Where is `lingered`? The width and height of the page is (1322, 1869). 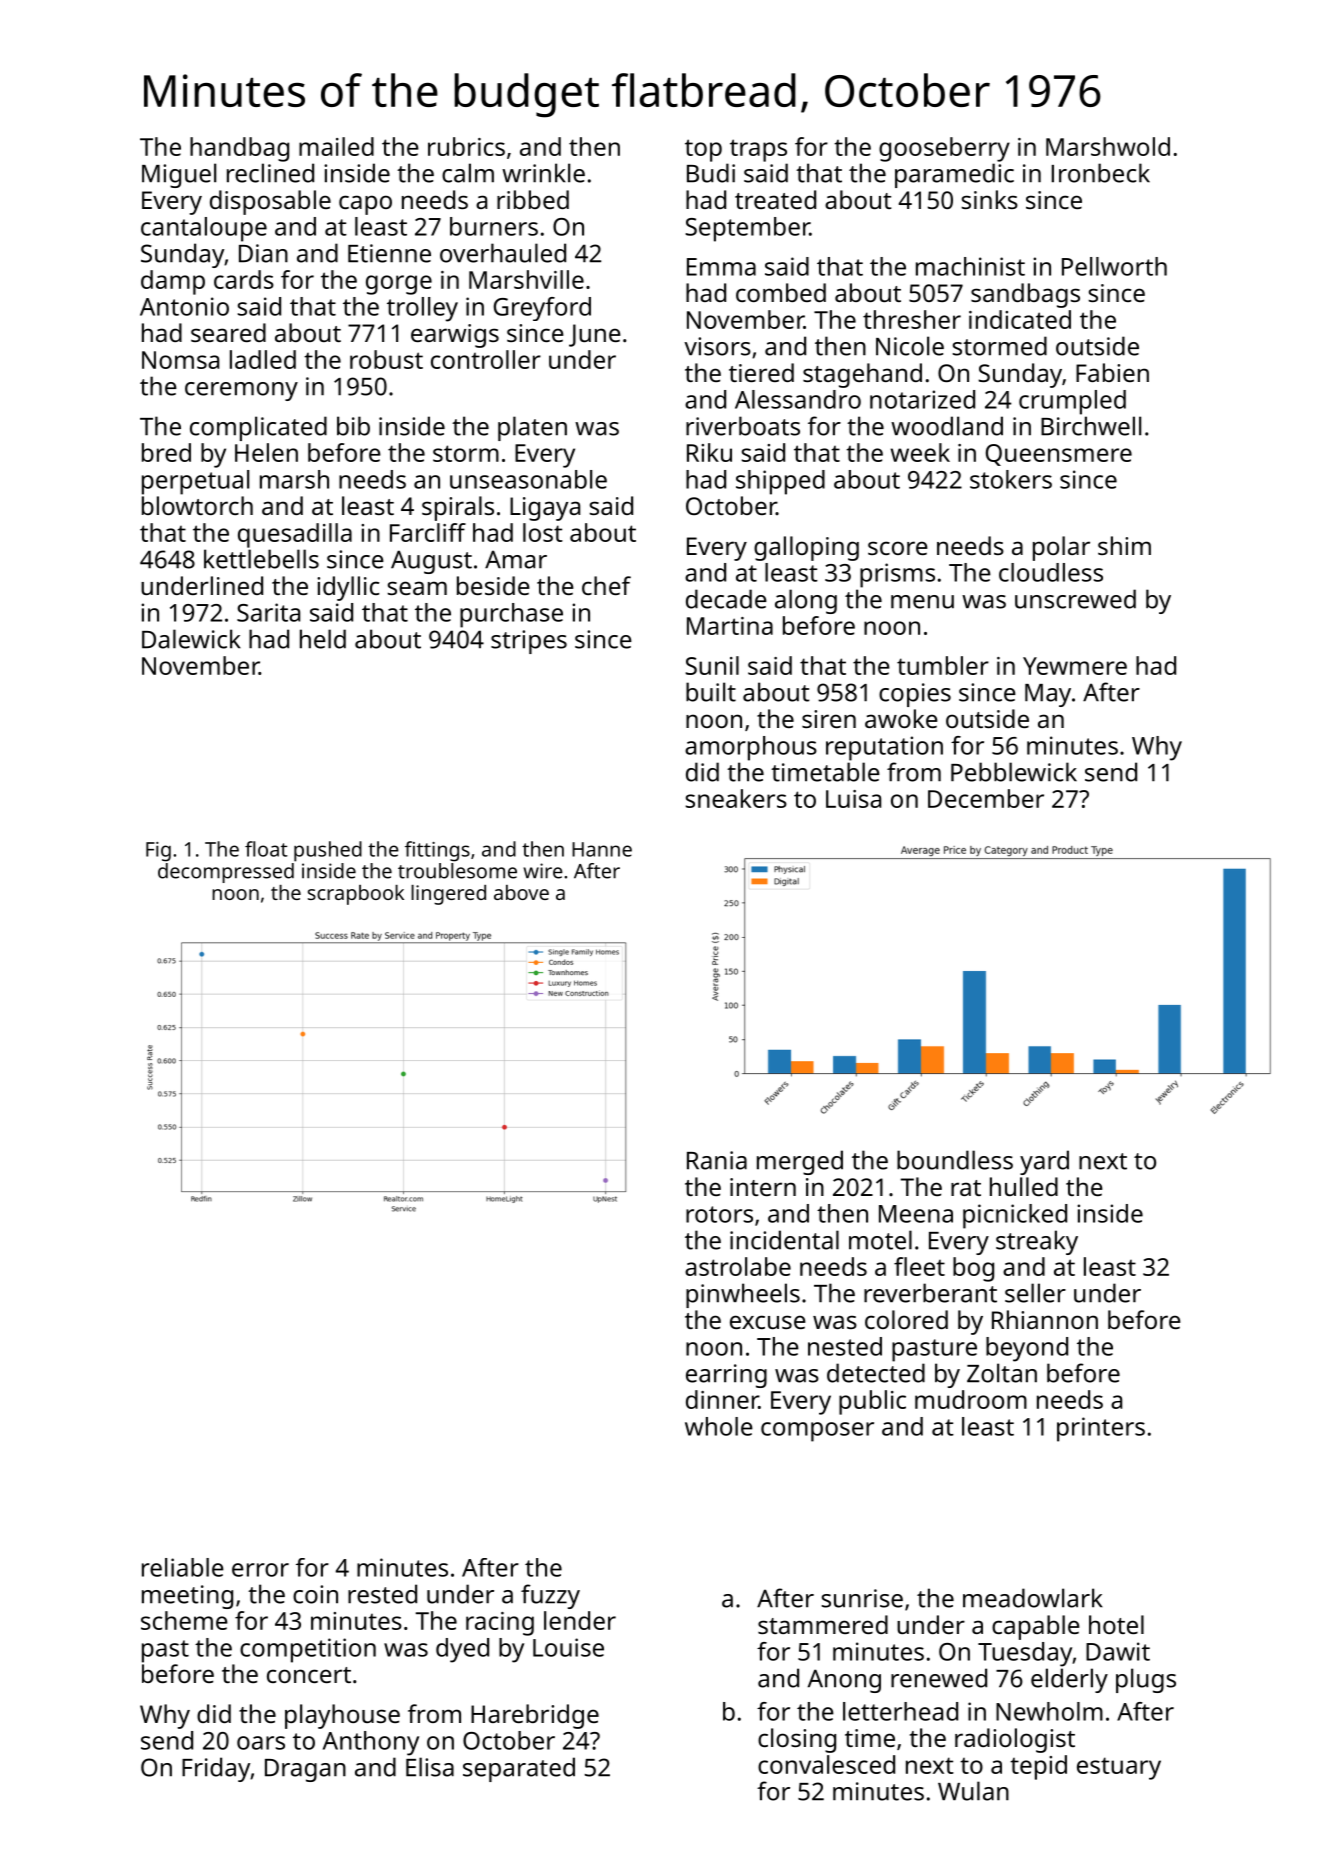 lingered is located at coordinates (448, 895).
